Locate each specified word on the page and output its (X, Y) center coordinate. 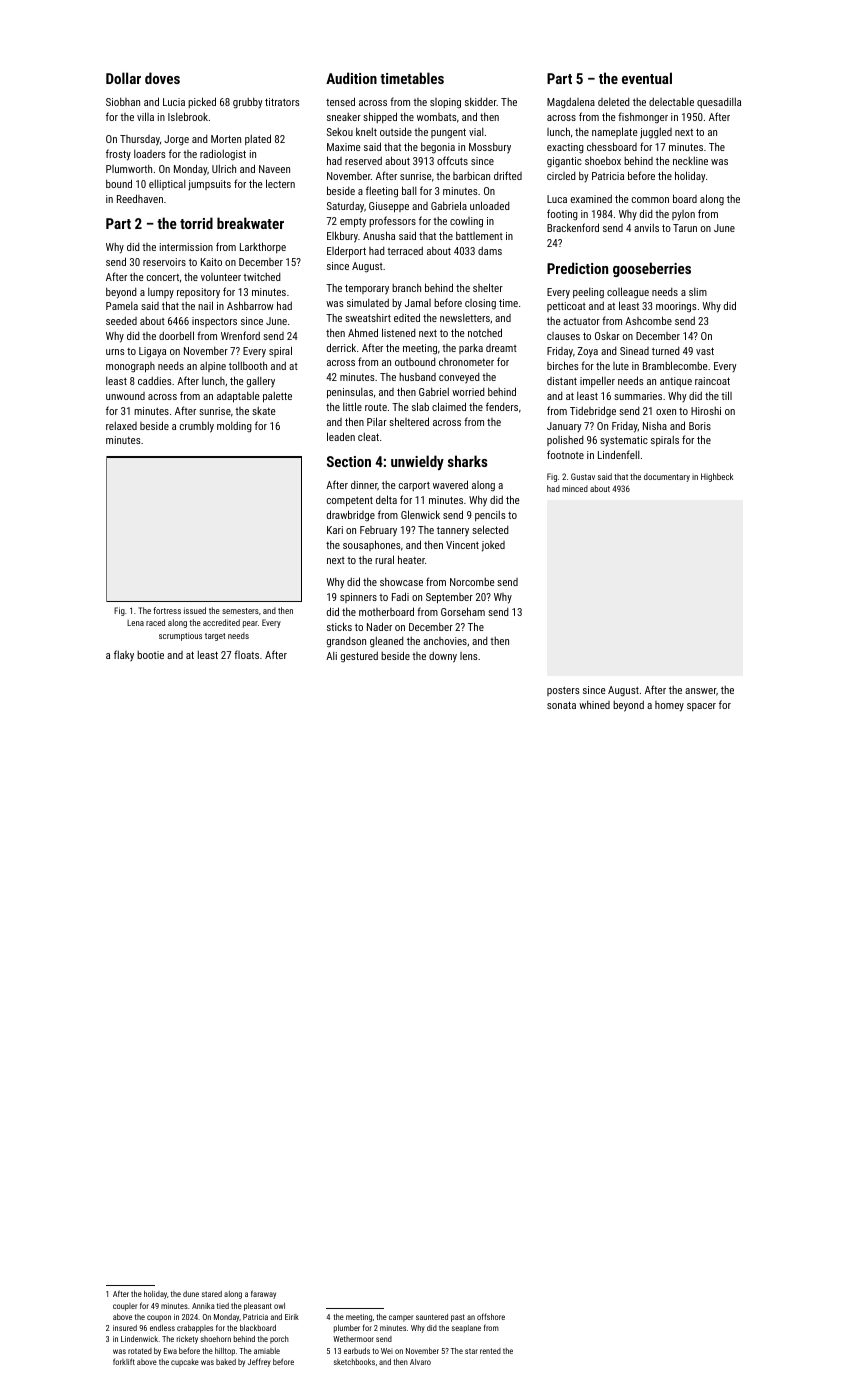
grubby (247, 103)
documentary (667, 477)
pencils (490, 516)
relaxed (121, 426)
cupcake (185, 1363)
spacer (701, 707)
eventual (647, 78)
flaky (124, 656)
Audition (351, 78)
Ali (331, 656)
